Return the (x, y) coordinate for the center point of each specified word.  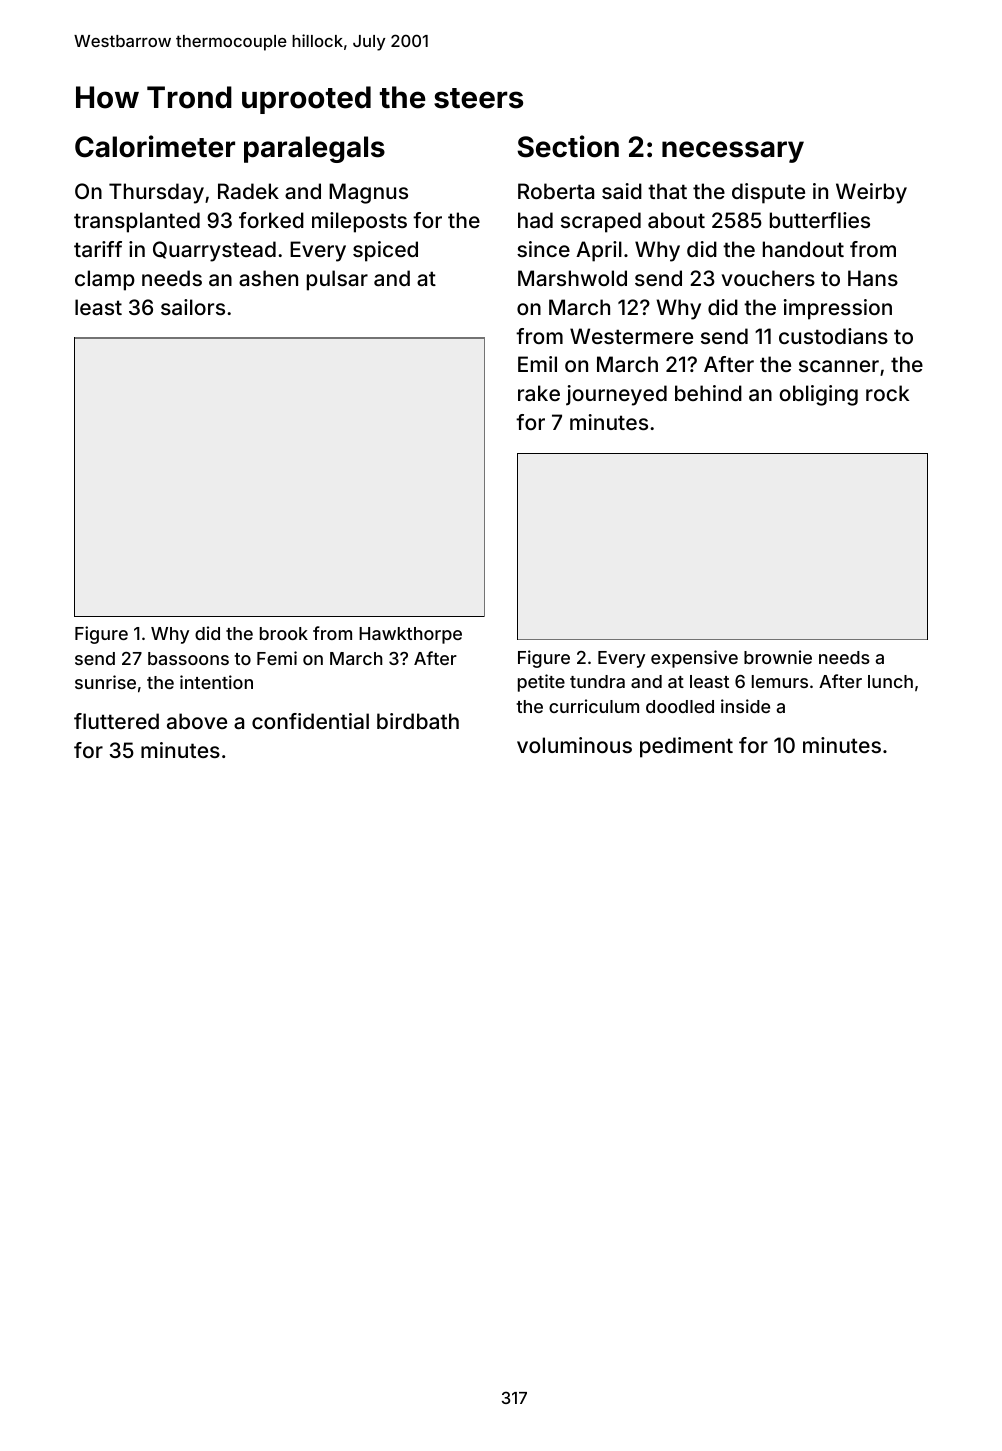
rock (887, 393)
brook (284, 633)
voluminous (574, 745)
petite (541, 683)
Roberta (556, 191)
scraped (601, 222)
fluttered (116, 721)
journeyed (616, 395)
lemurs (780, 681)
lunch (890, 681)
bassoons (188, 658)
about (676, 220)
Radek (248, 191)
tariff (98, 249)
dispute (768, 193)
